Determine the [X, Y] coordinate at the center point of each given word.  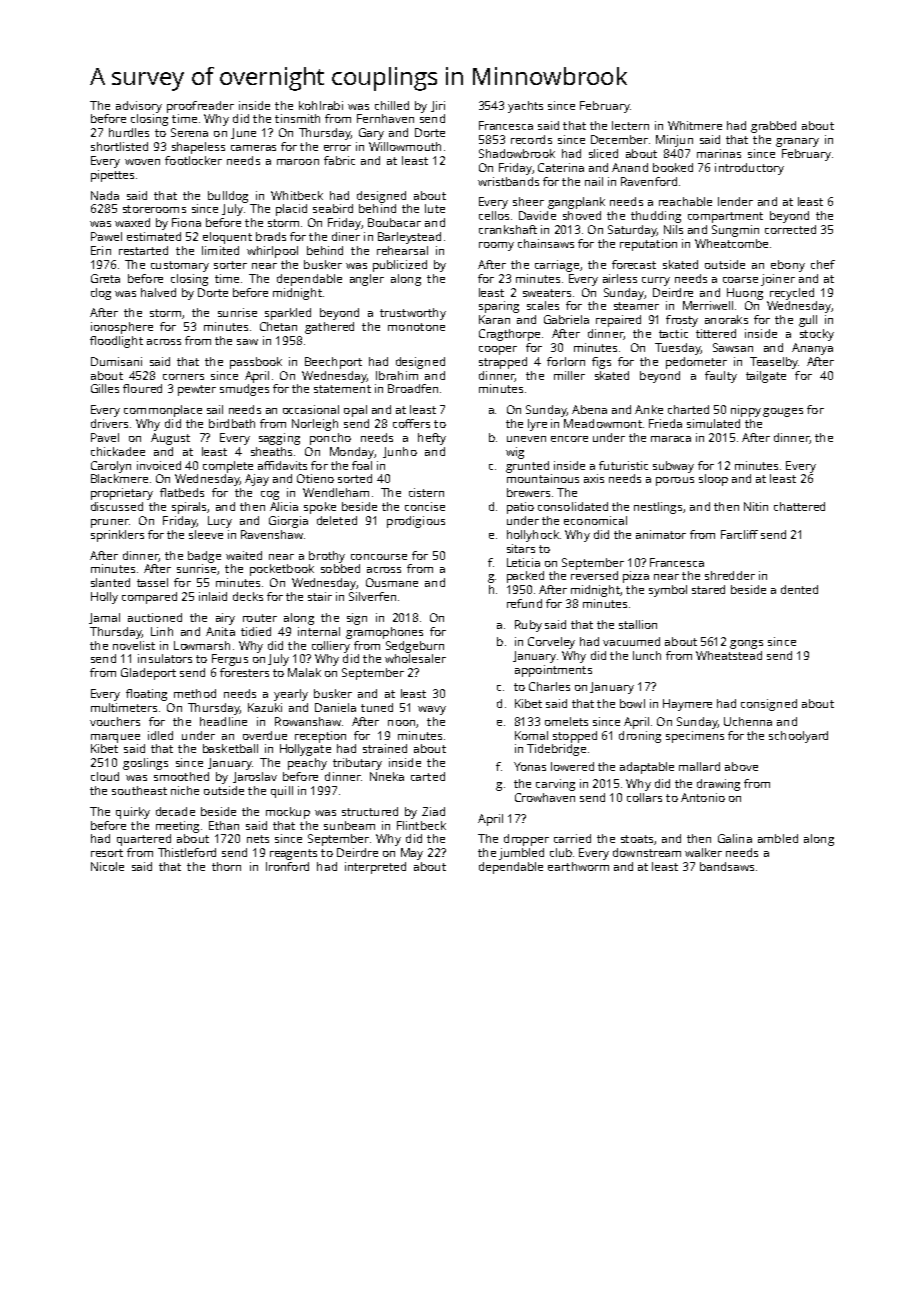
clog [101, 294]
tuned [377, 707]
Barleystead [409, 238]
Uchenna [748, 721]
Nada [105, 195]
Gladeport [148, 674]
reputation [648, 245]
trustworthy [413, 314]
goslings [145, 764]
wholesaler [415, 658]
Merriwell [708, 305]
